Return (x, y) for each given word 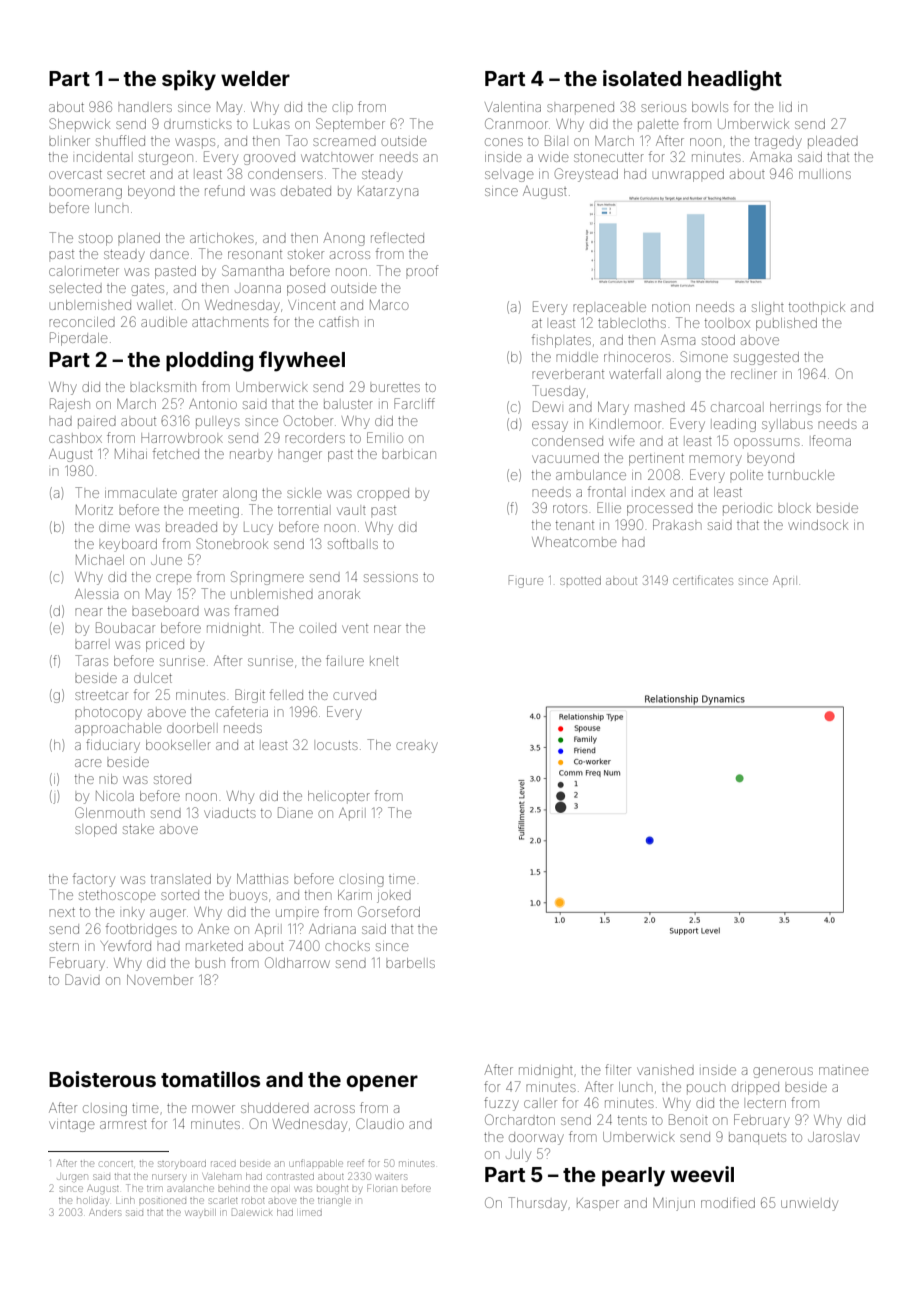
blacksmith (163, 387)
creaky (417, 747)
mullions (825, 175)
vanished (665, 1071)
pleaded (833, 141)
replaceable (609, 309)
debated (306, 191)
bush (210, 963)
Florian (381, 1188)
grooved (269, 158)
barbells (410, 963)
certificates (703, 580)
